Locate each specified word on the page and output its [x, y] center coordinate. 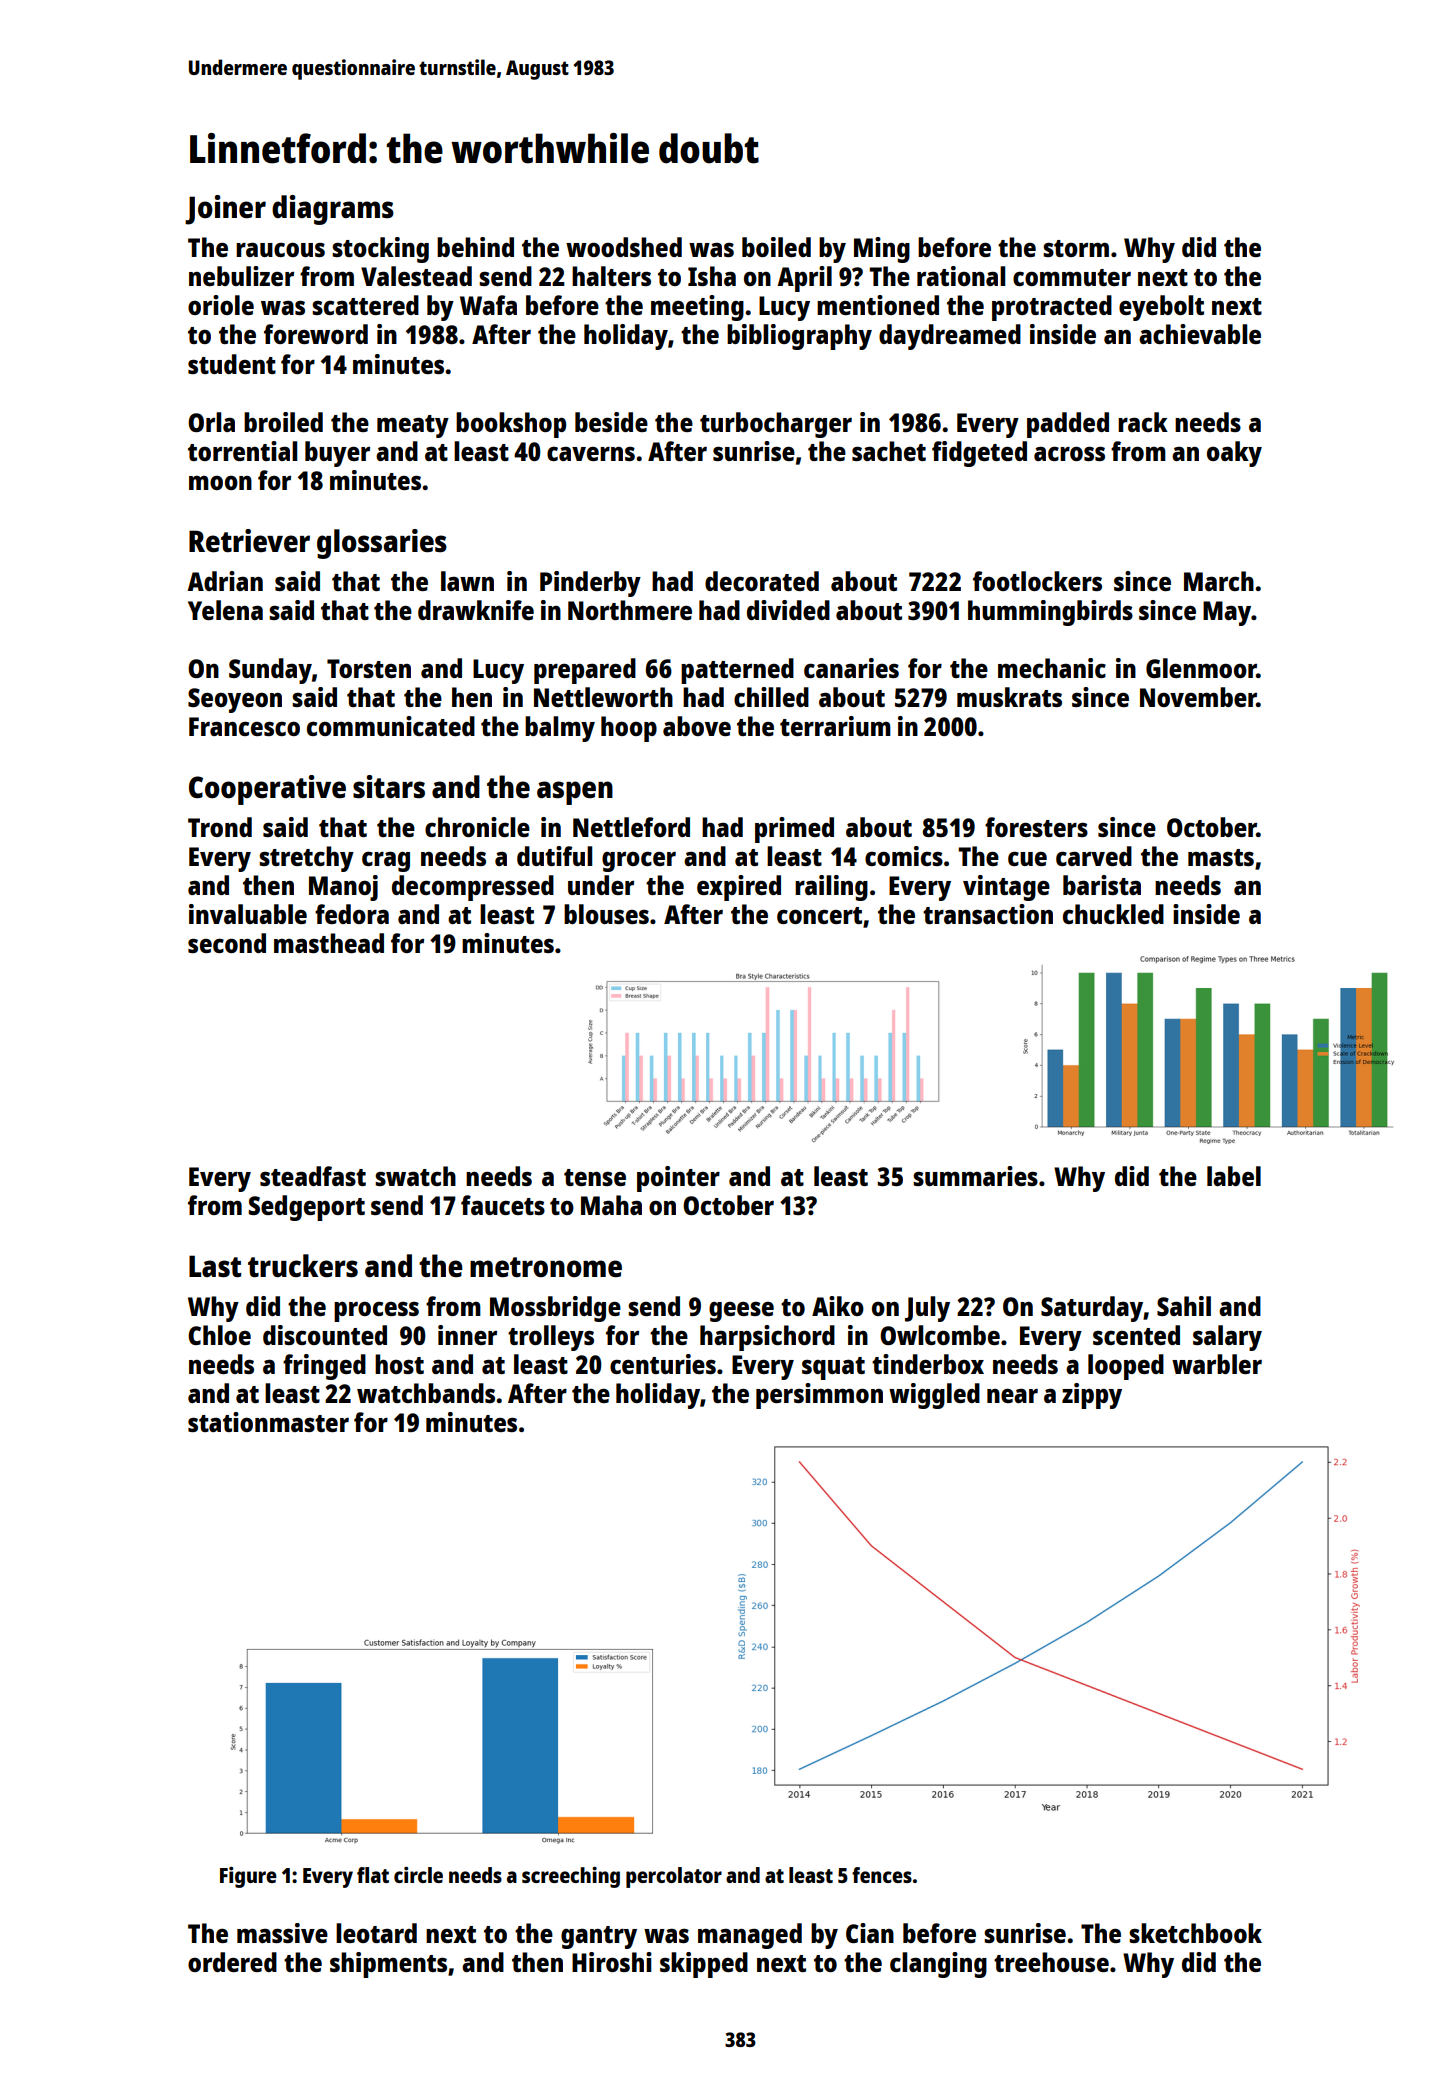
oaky [1234, 454]
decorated [762, 581]
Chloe [219, 1335]
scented [1136, 1335]
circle [418, 1875]
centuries [663, 1364]
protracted [1052, 308]
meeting [697, 308]
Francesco [244, 726]
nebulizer [241, 276]
